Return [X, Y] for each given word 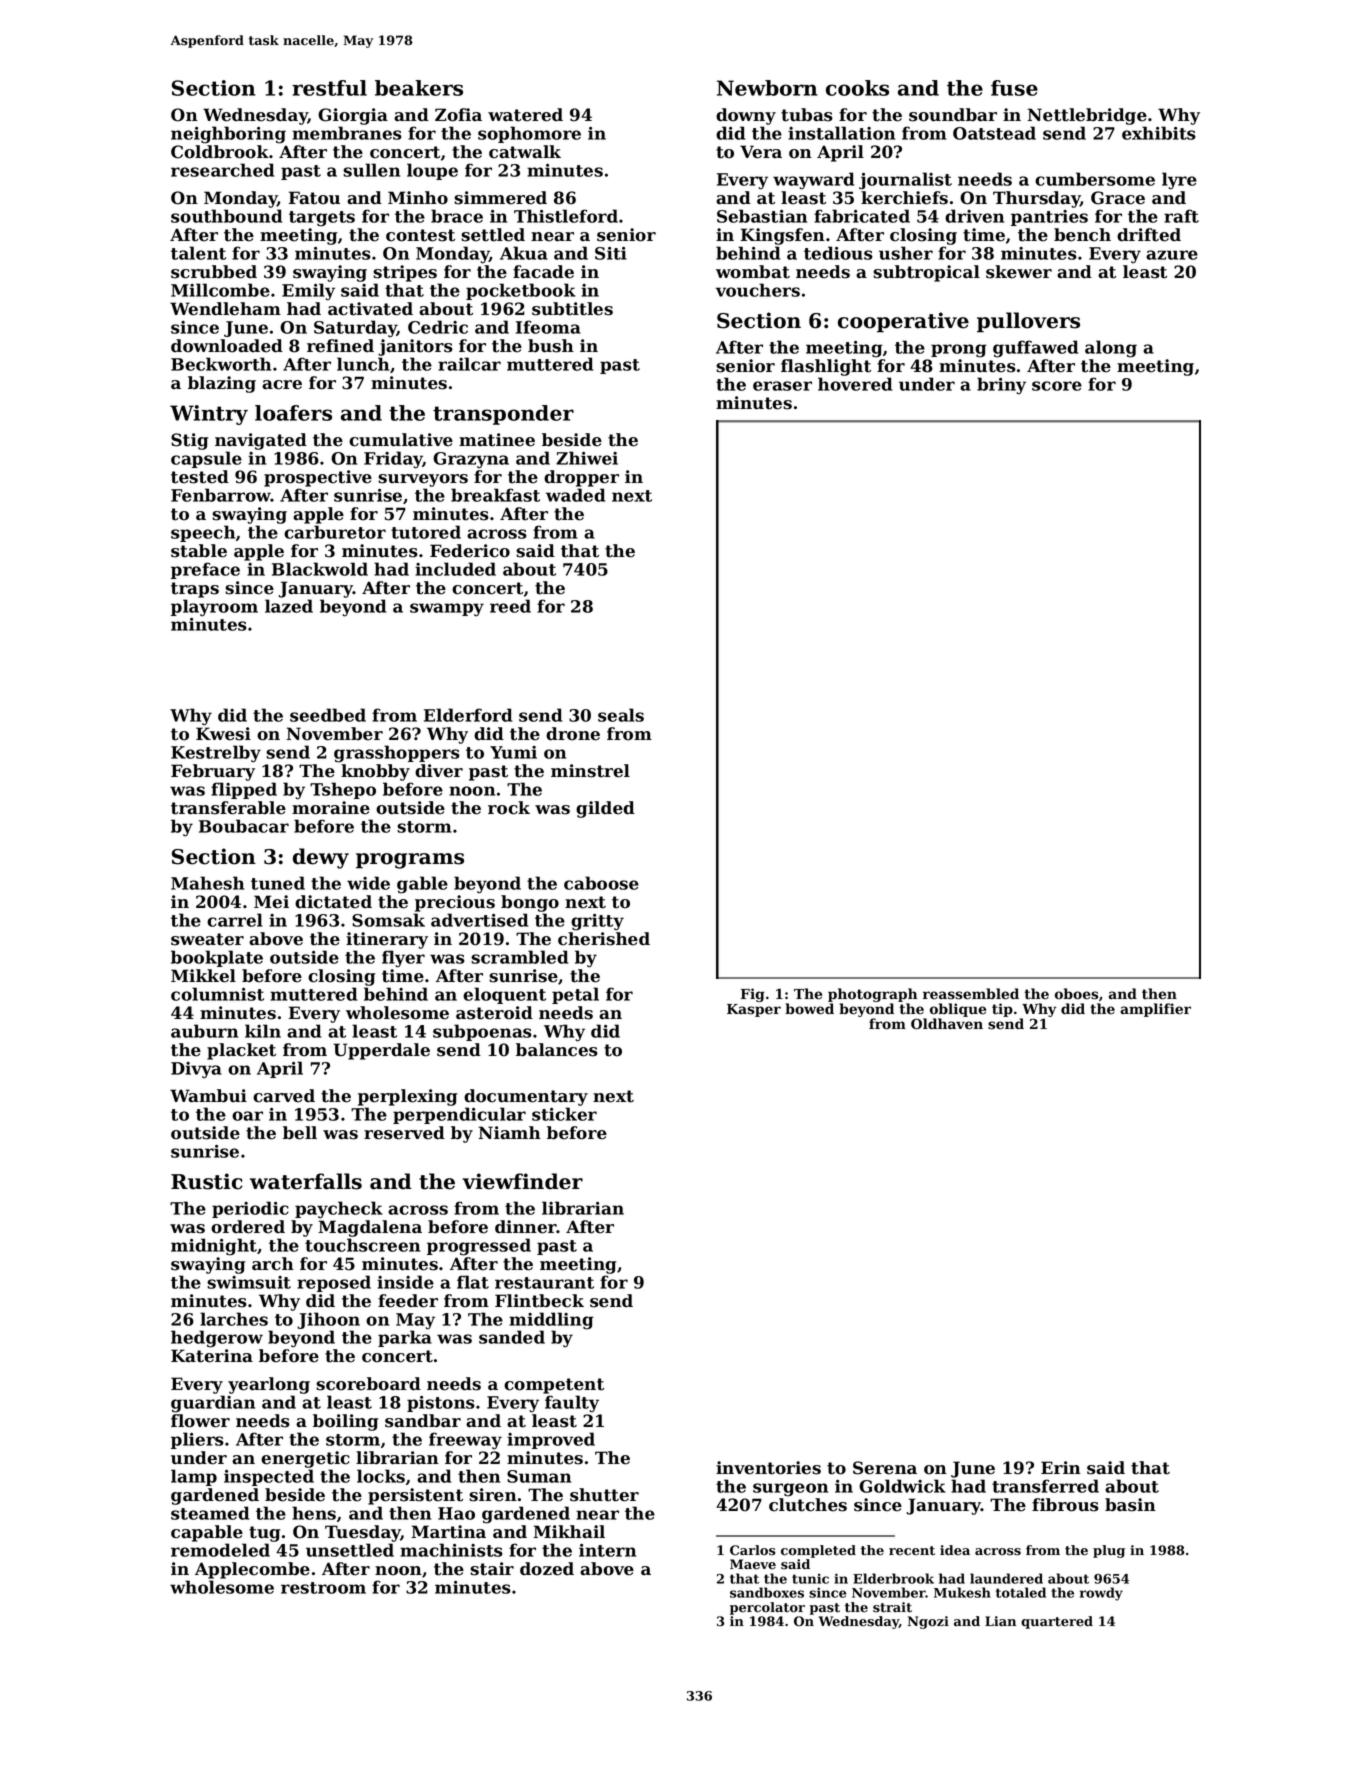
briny [1001, 386]
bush [551, 346]
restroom [323, 1588]
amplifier [1155, 1010]
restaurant [544, 1283]
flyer [403, 959]
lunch [363, 364]
